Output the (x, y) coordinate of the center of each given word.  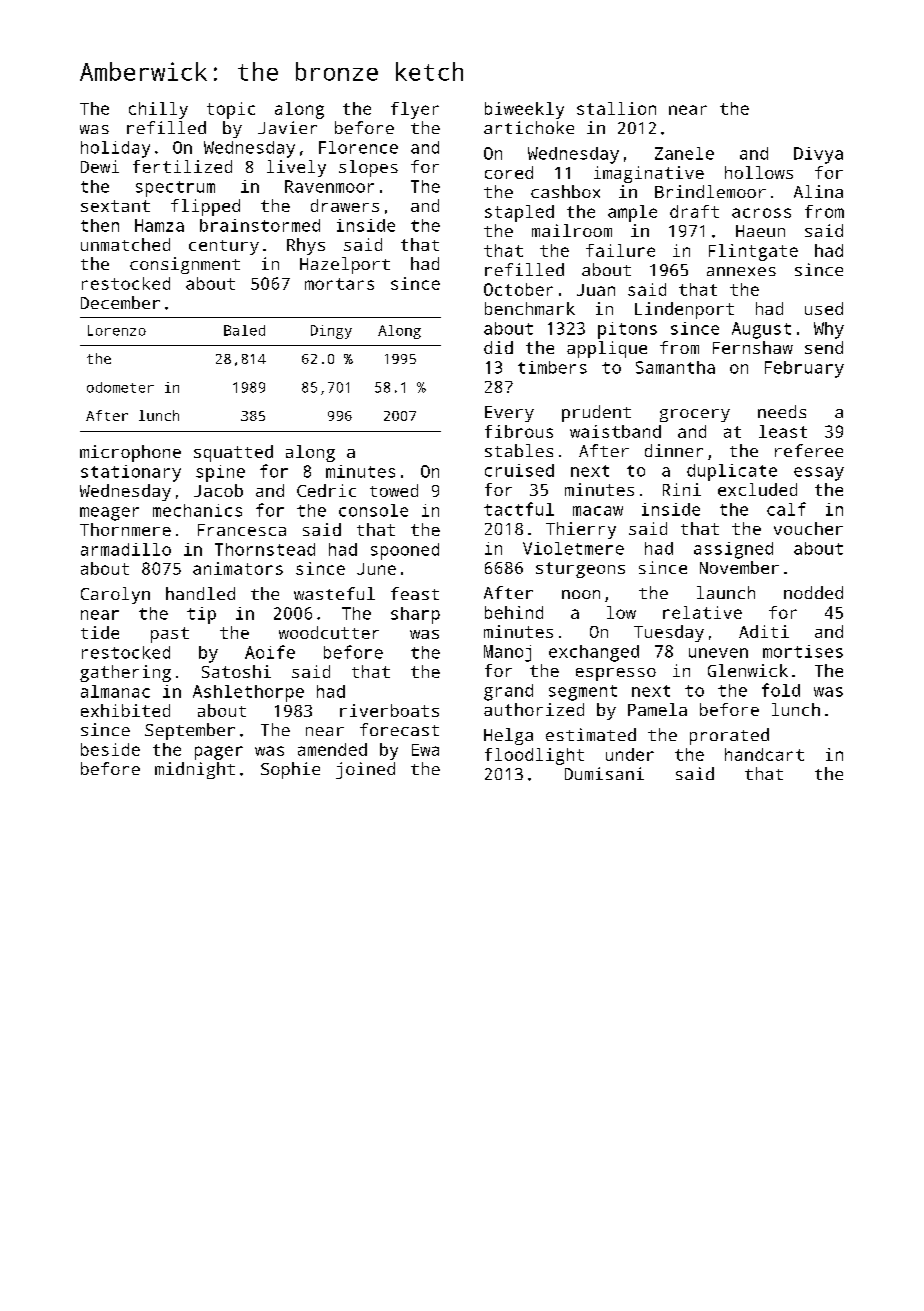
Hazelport (345, 265)
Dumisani (604, 773)
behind (514, 612)
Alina (818, 191)
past (170, 635)
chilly (158, 110)
